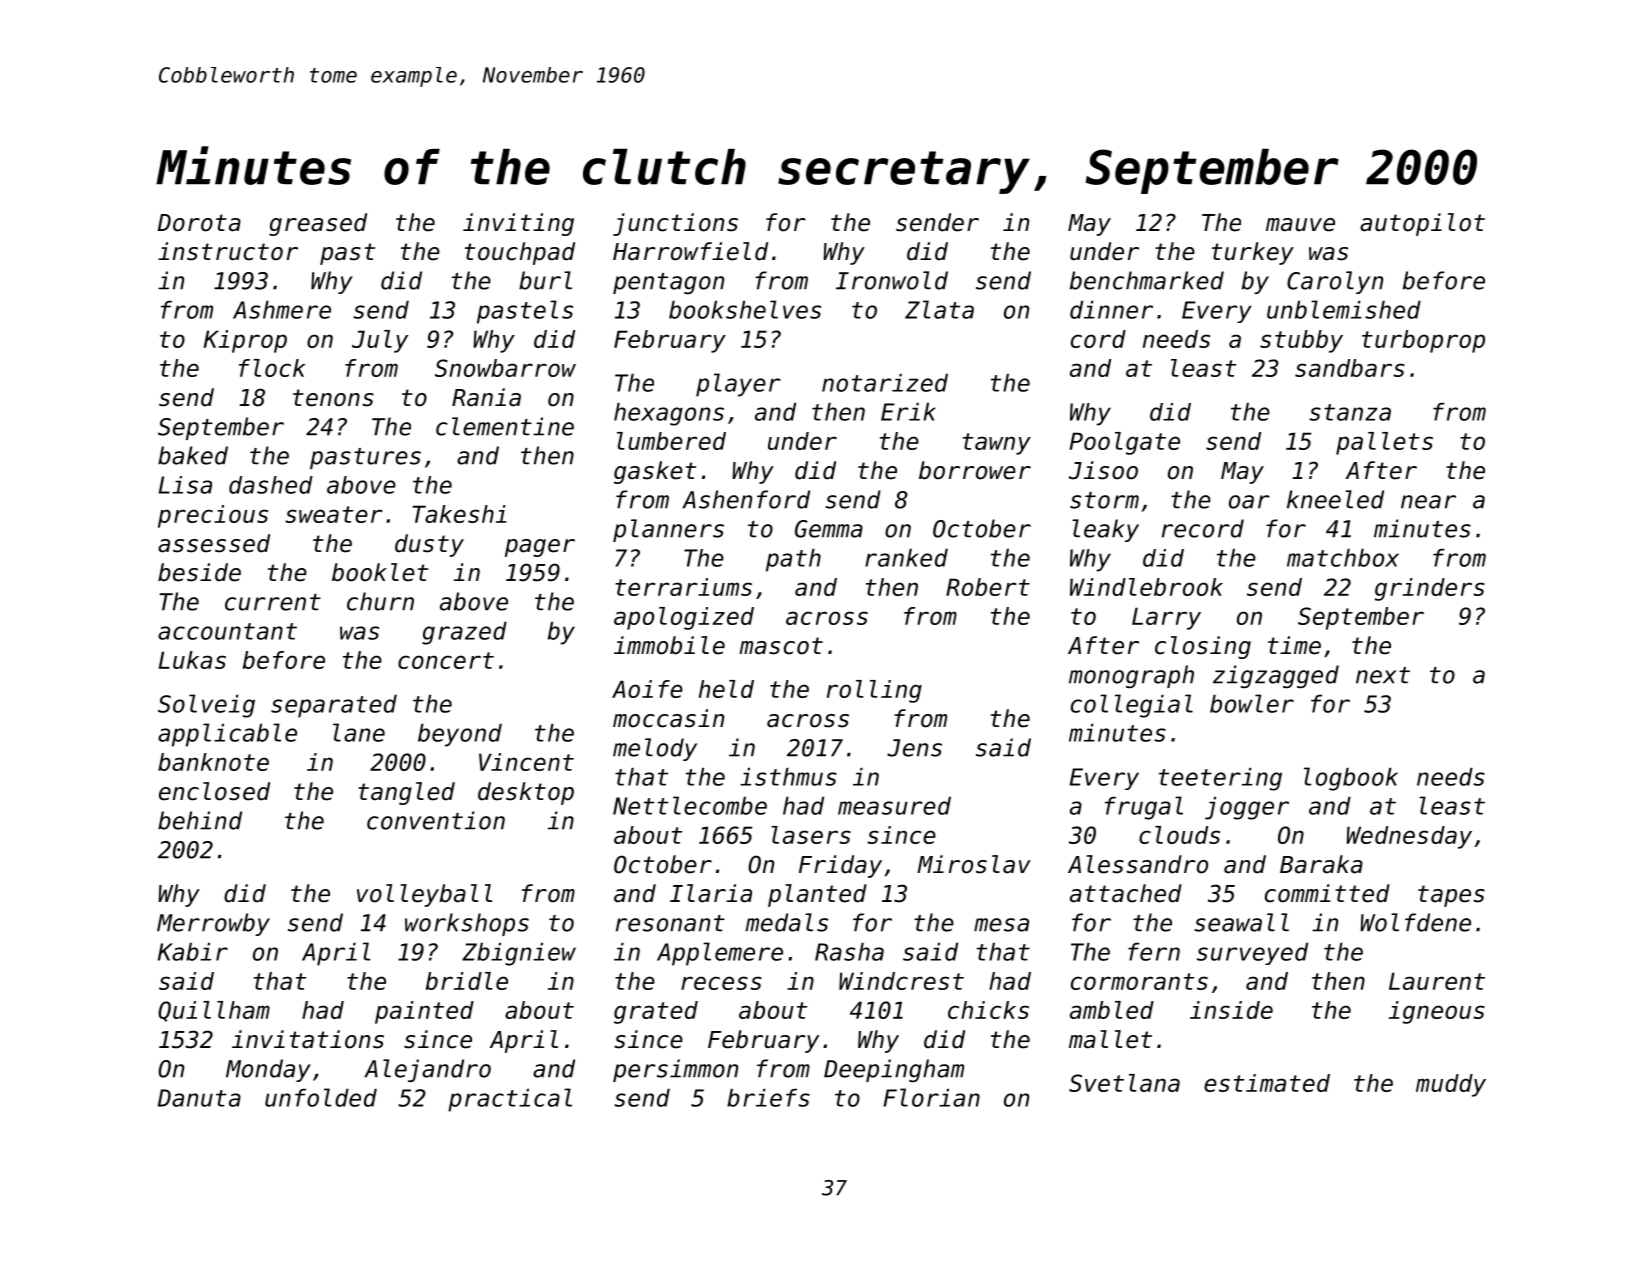  Describe the element at coordinates (1267, 1083) in the document. I see `estimated` at that location.
